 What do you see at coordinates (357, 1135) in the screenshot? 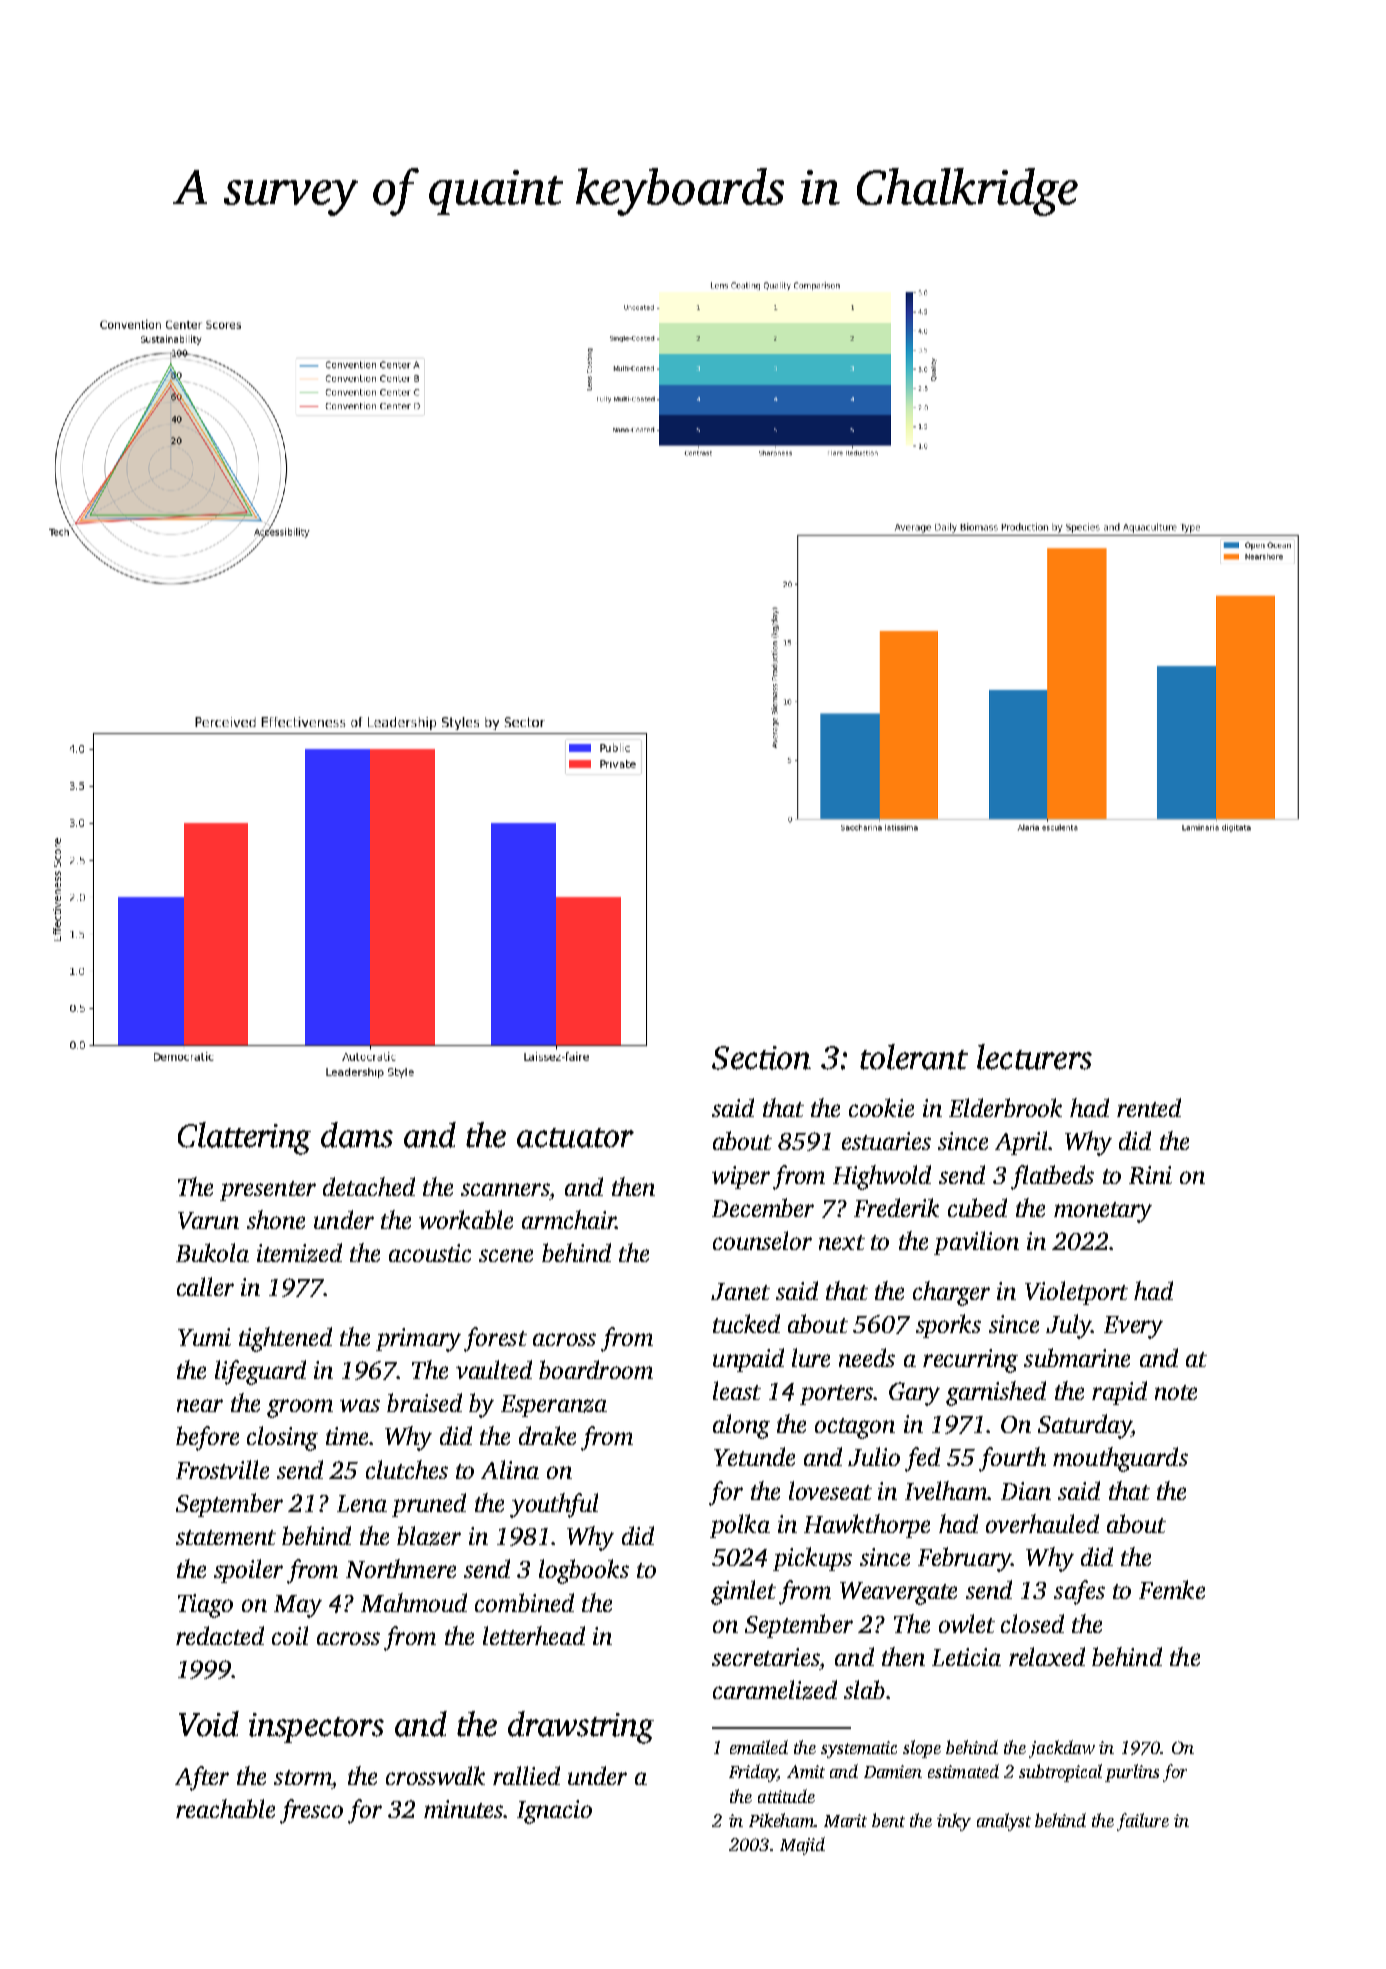
I see `dams` at bounding box center [357, 1135].
